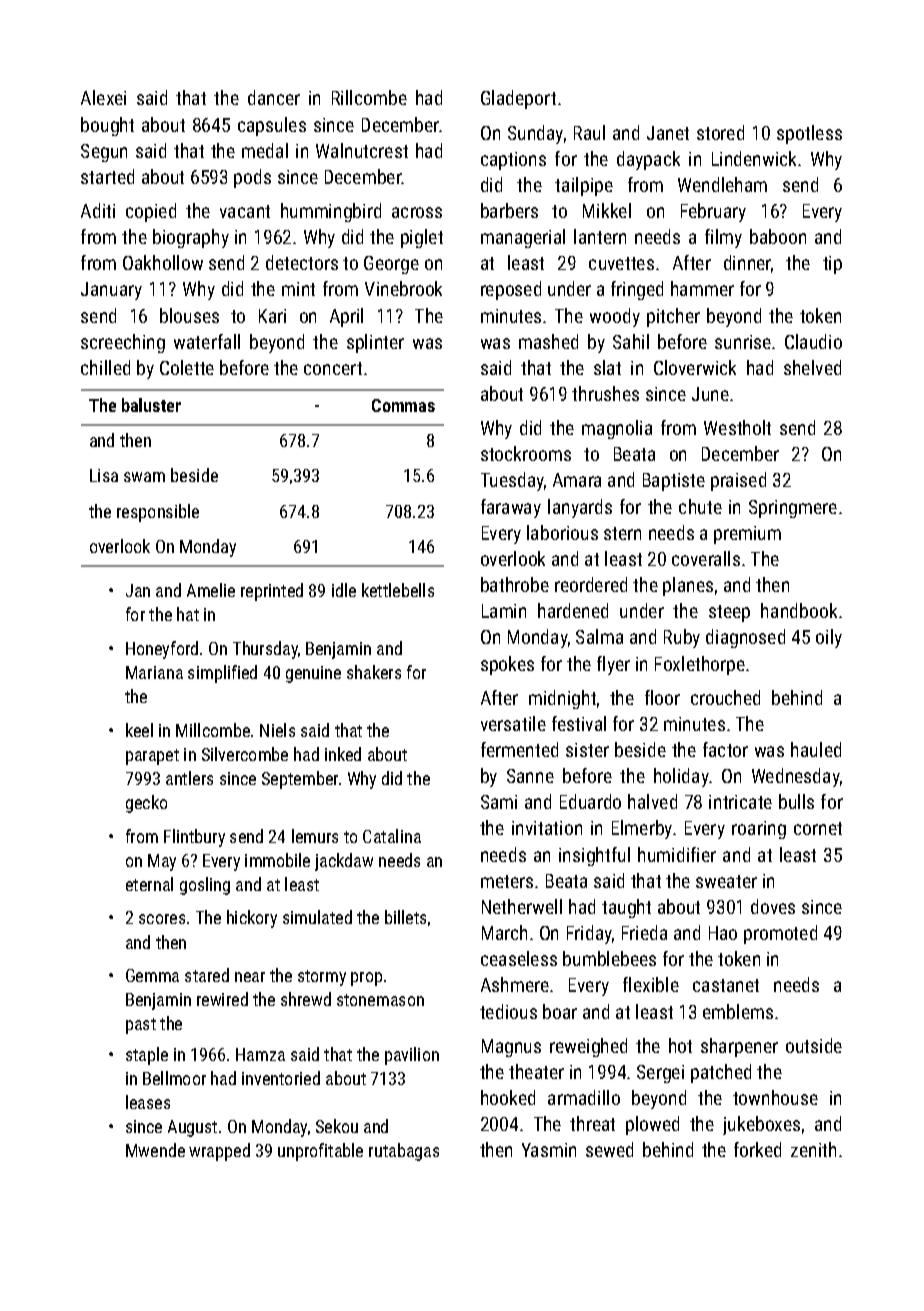 Image resolution: width=924 pixels, height=1311 pixels. Describe the element at coordinates (548, 341) in the document. I see `mashed` at that location.
